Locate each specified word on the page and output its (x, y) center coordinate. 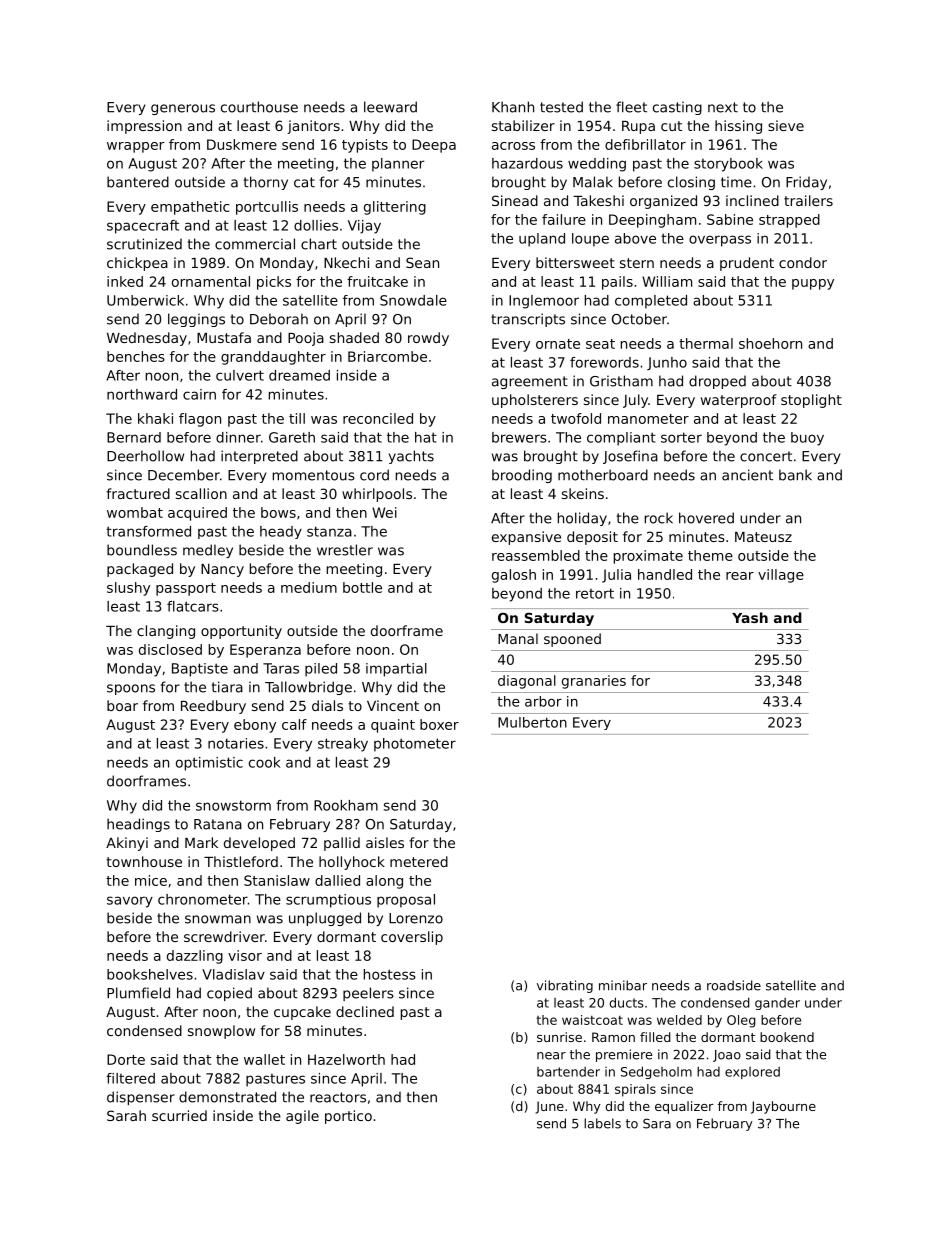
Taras (281, 668)
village (781, 576)
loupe (590, 240)
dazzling (195, 957)
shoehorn (770, 343)
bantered (138, 182)
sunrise (559, 1037)
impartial (396, 670)
